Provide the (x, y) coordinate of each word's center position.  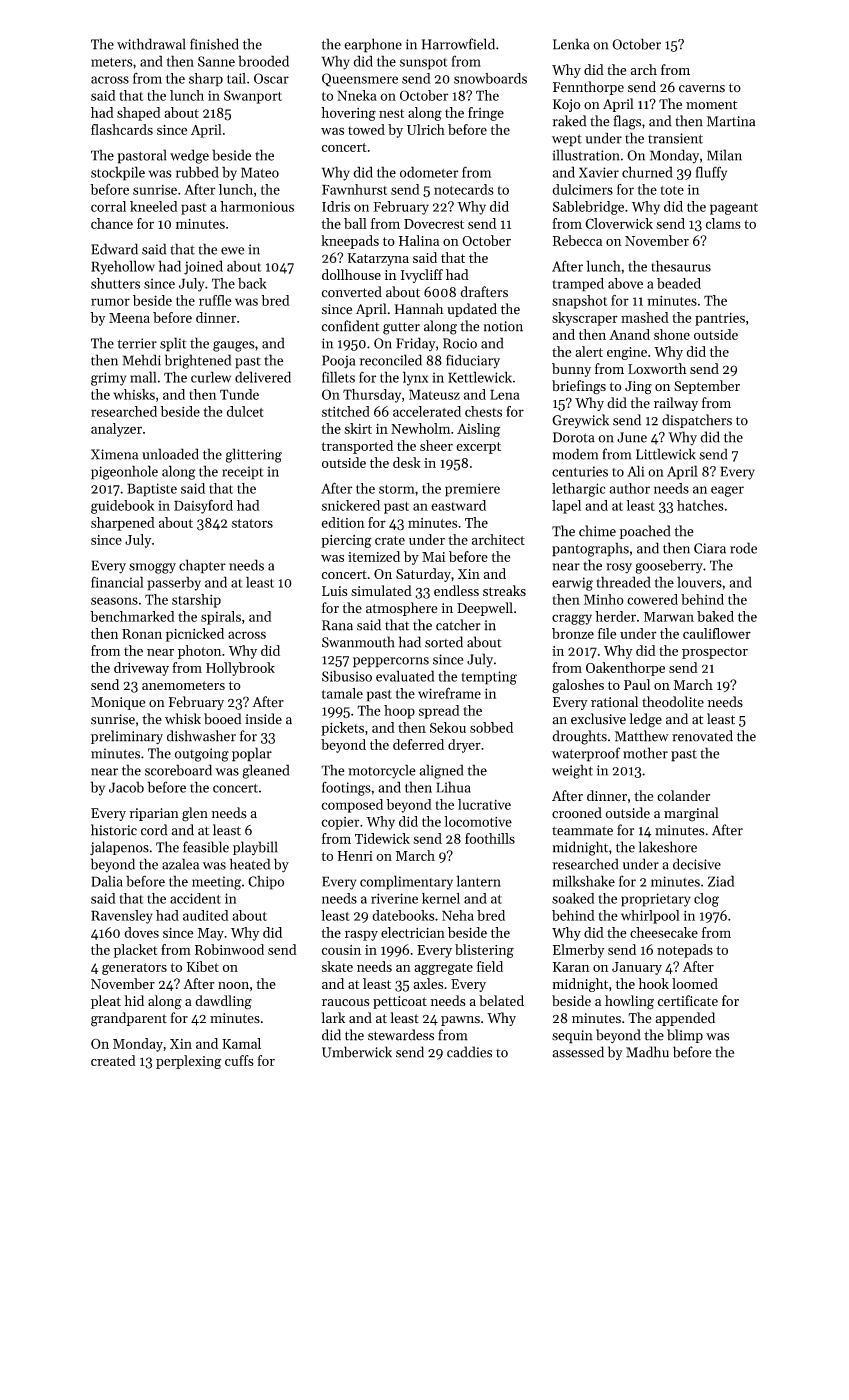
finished (214, 44)
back (252, 283)
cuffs (239, 1060)
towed (366, 129)
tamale (342, 693)
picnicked (195, 635)
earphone (373, 45)
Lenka (571, 44)
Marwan (669, 617)
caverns (702, 89)
